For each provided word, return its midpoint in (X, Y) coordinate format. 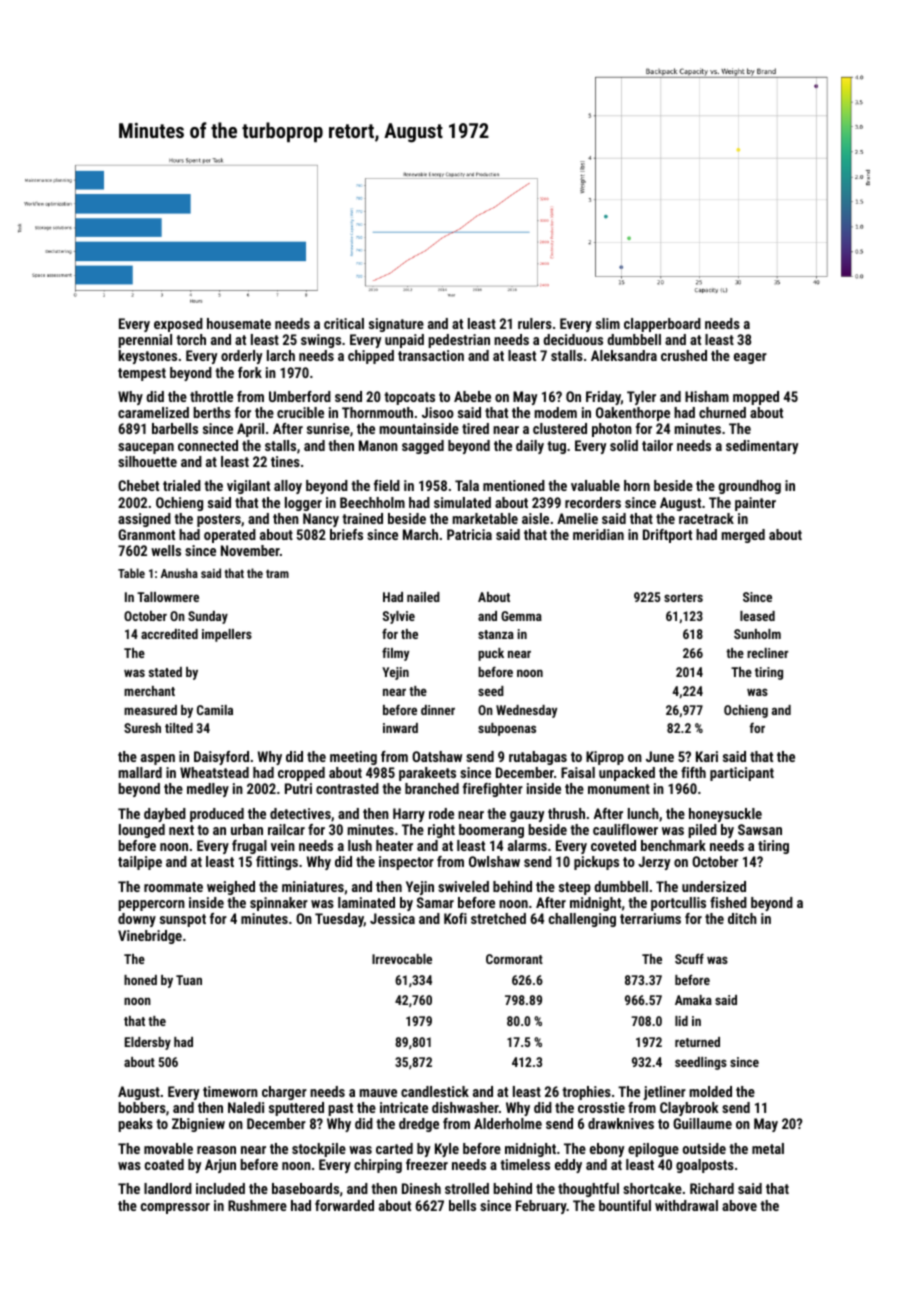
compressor (175, 1208)
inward (400, 728)
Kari (707, 756)
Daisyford (221, 758)
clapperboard (662, 325)
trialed (182, 485)
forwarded (344, 1205)
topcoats (409, 398)
